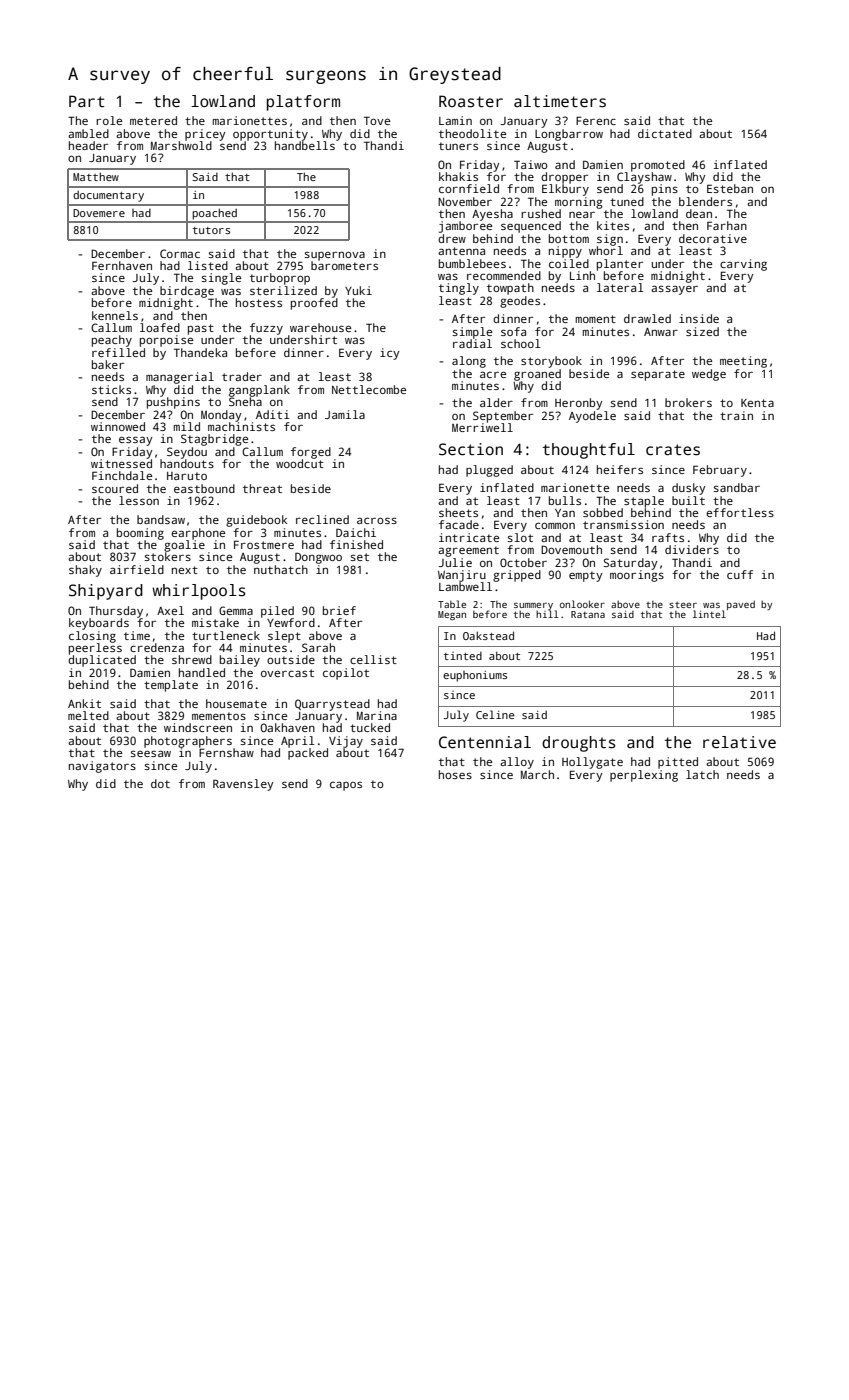  What do you see at coordinates (106, 592) in the document?
I see `Shipyard` at bounding box center [106, 592].
